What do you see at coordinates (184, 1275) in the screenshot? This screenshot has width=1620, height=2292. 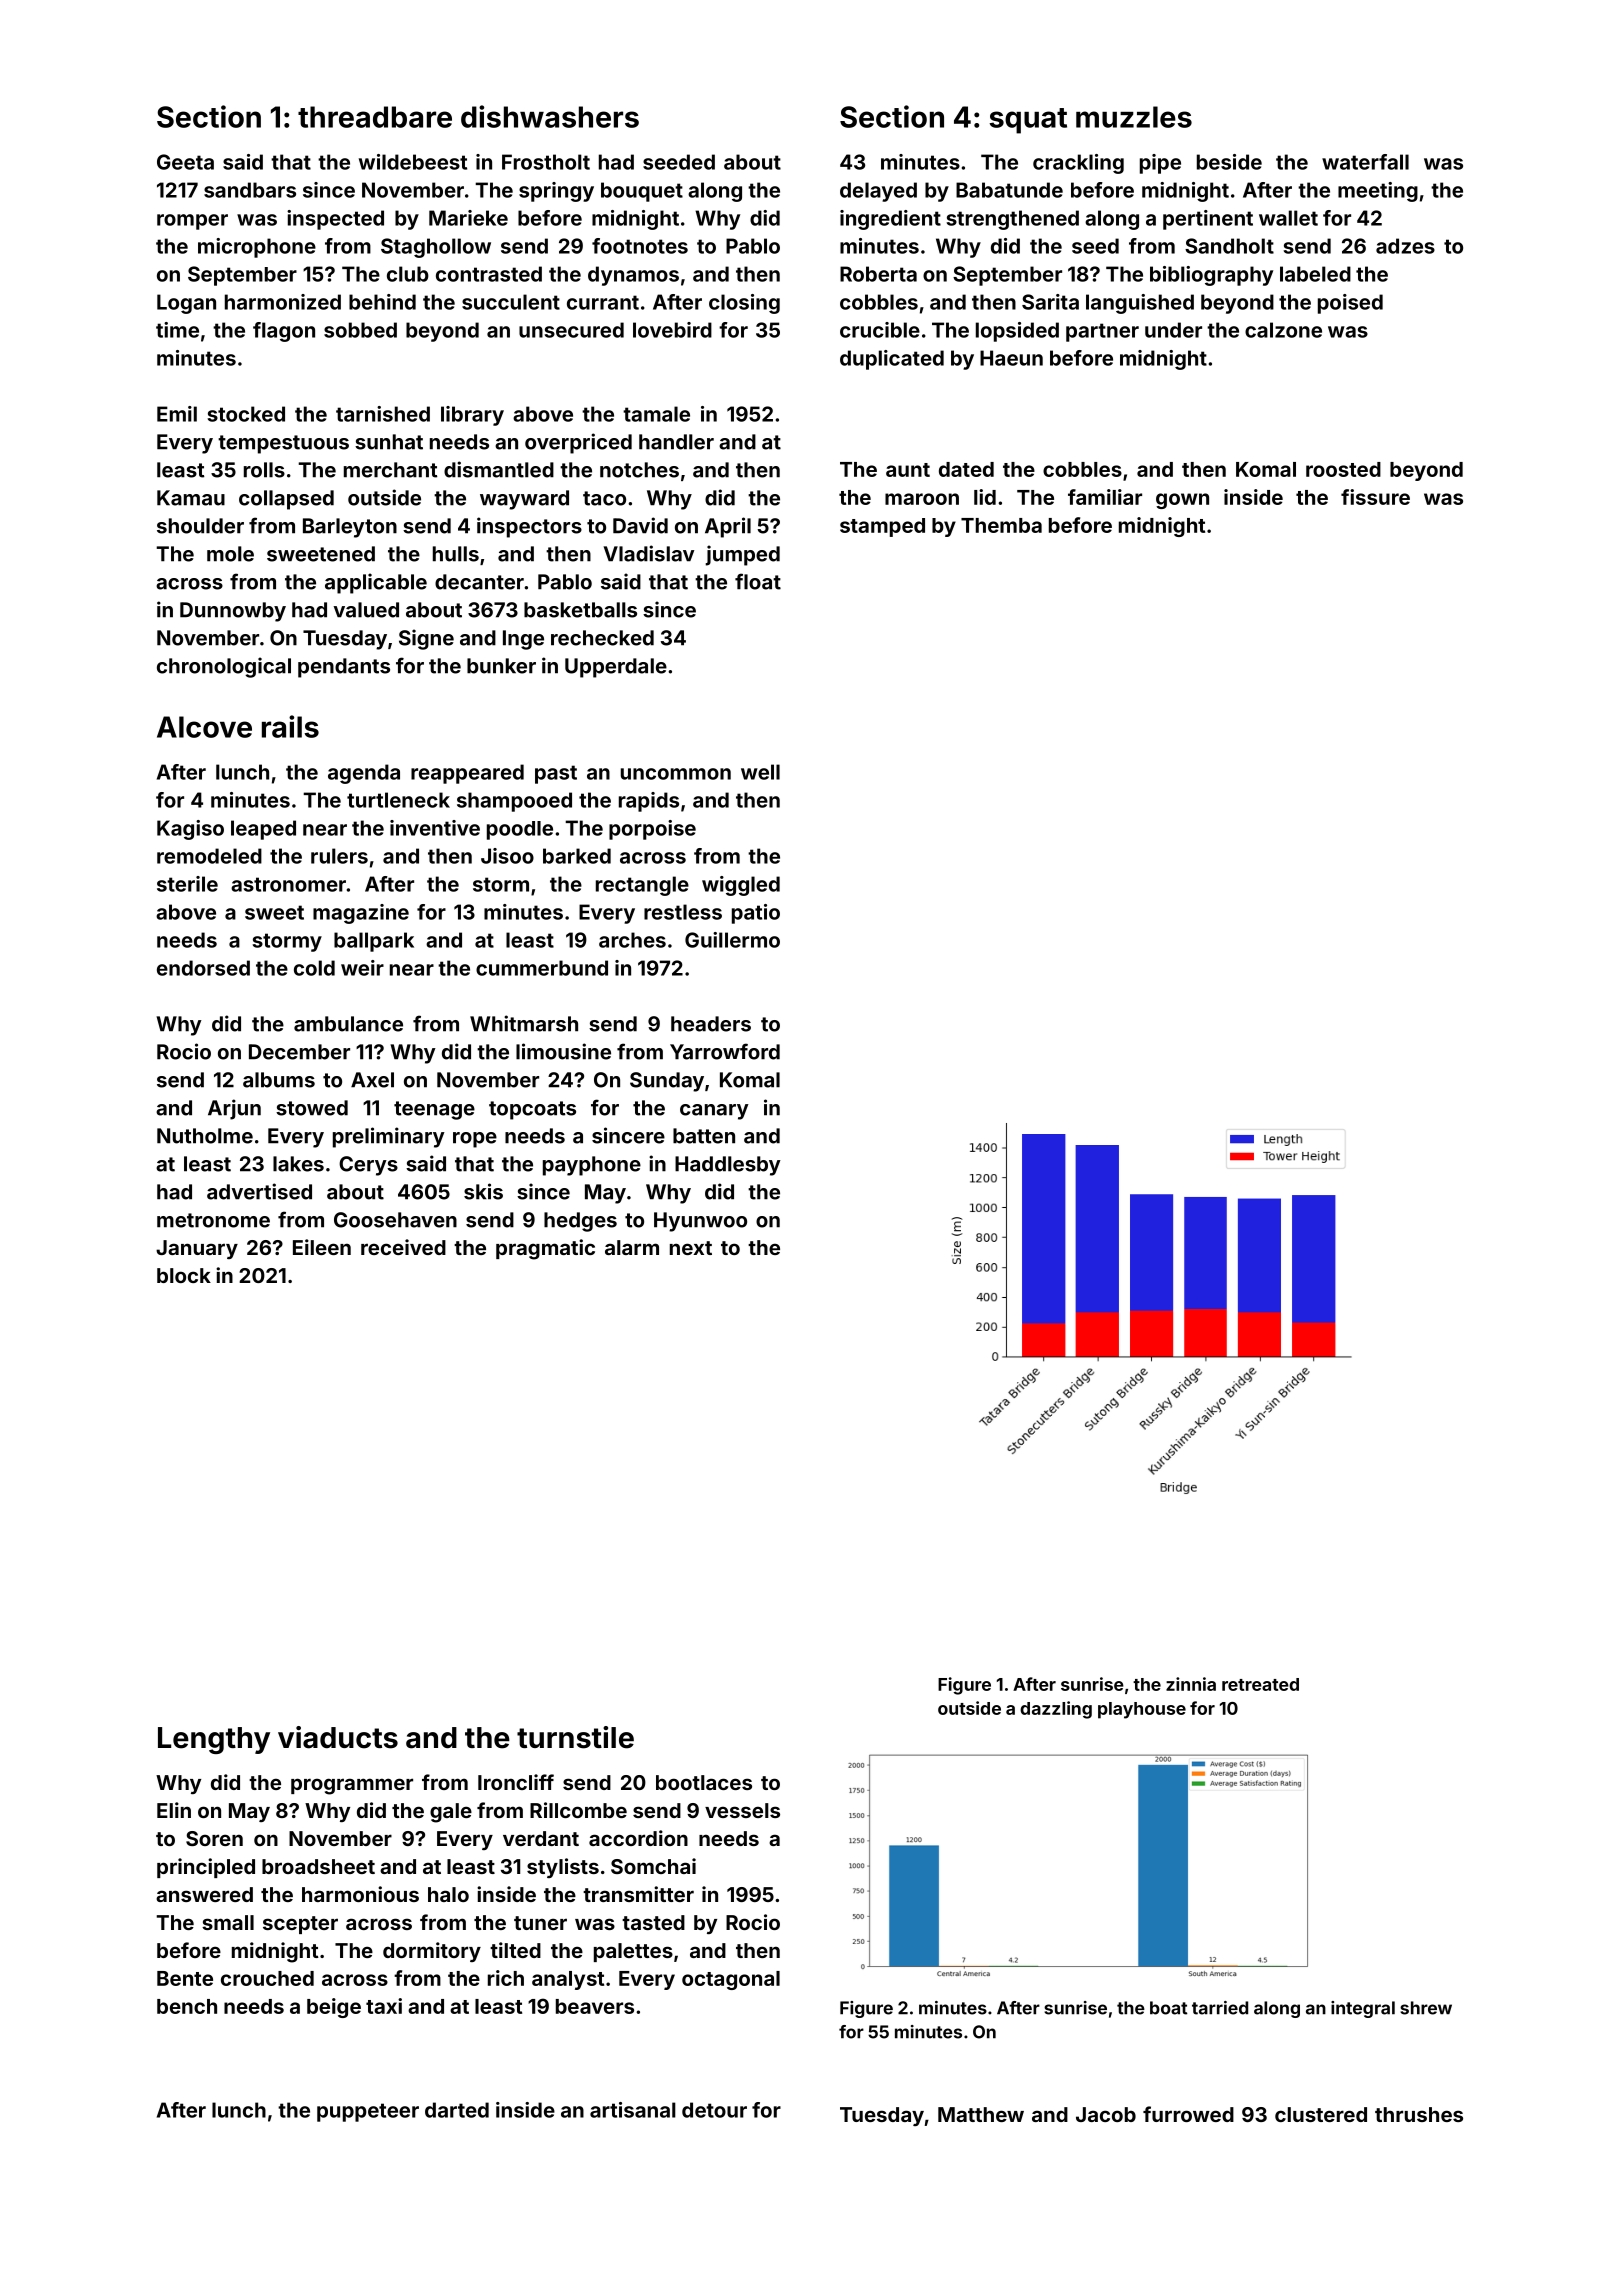 I see `block` at bounding box center [184, 1275].
